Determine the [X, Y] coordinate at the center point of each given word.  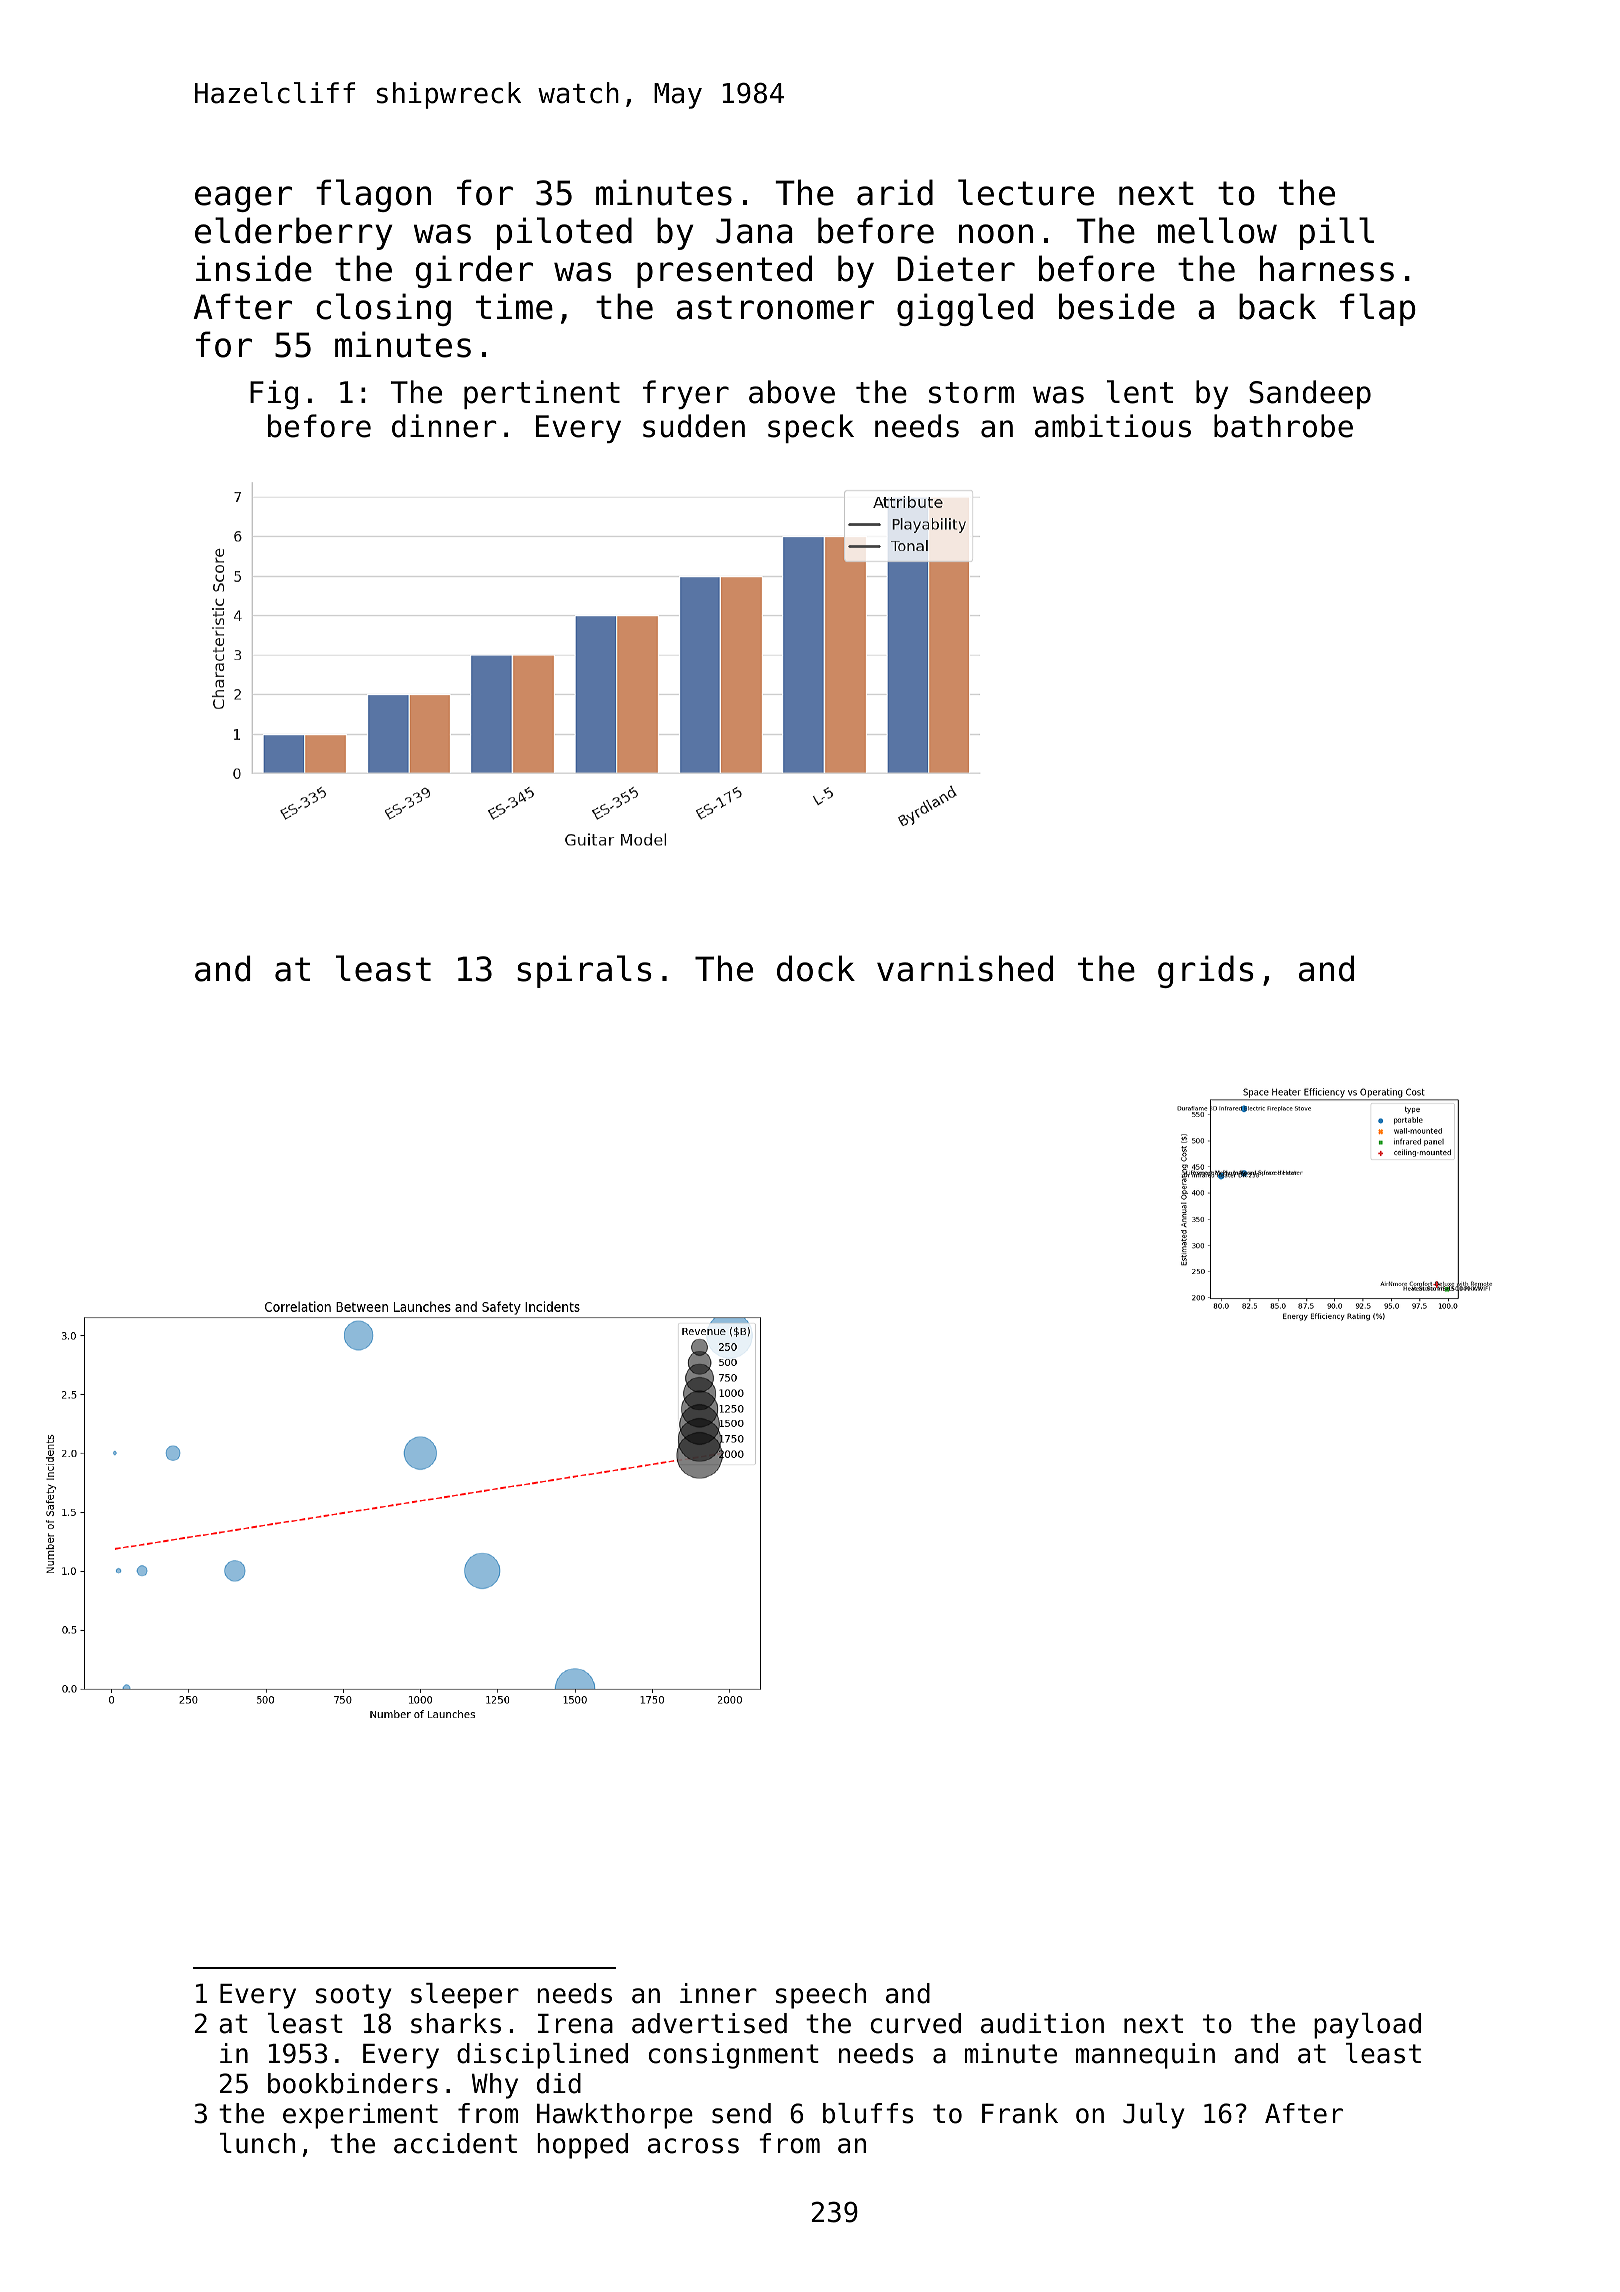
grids [1205, 971]
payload [1367, 2026]
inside [254, 268]
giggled [965, 309]
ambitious [1113, 426]
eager [243, 199]
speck [811, 428]
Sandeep [1310, 394]
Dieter [956, 268]
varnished [965, 968]
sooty [353, 1996]
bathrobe [1283, 426]
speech [821, 1996]
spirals [584, 971]
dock [816, 968]
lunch [257, 2143]
